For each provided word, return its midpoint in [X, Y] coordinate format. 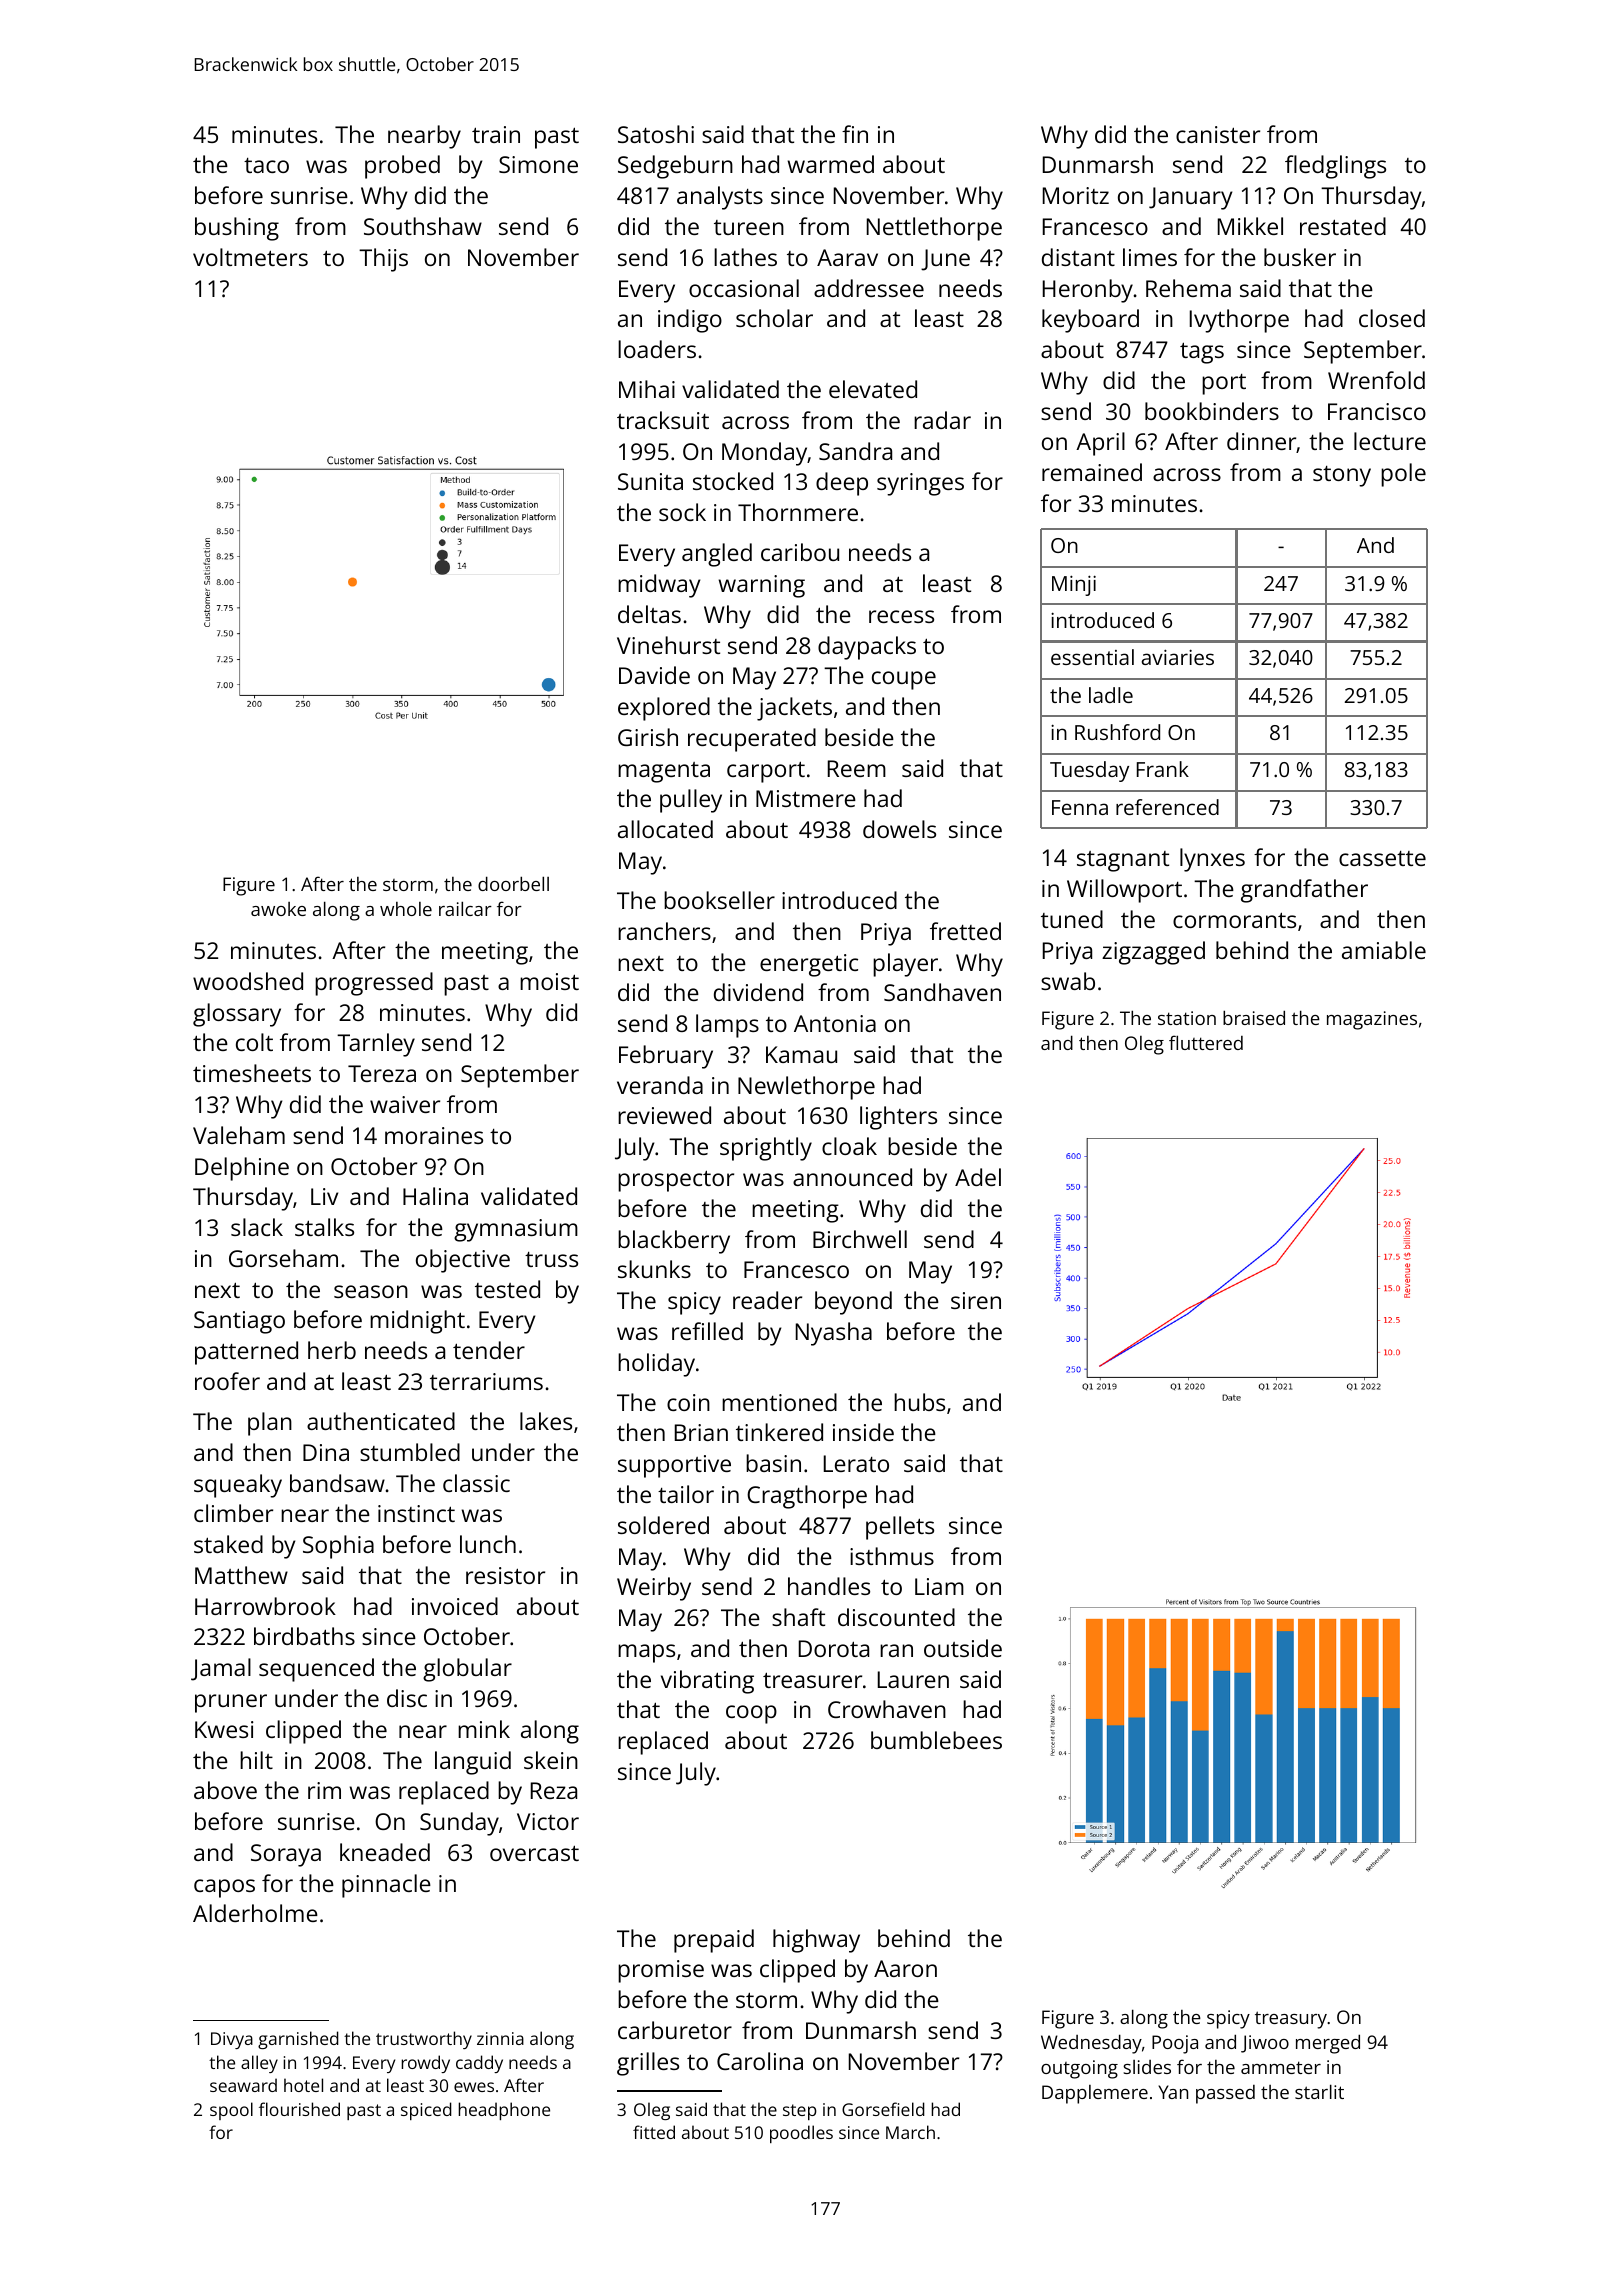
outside [963, 1648]
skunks [654, 1269]
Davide [654, 675]
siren [976, 1300]
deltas [649, 614]
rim [324, 1790]
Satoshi [656, 134]
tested [507, 1289]
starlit [1319, 2091]
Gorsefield [883, 2109]
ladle [1111, 695]
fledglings [1335, 167]
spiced [426, 2111]
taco [266, 165]
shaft [798, 1617]
